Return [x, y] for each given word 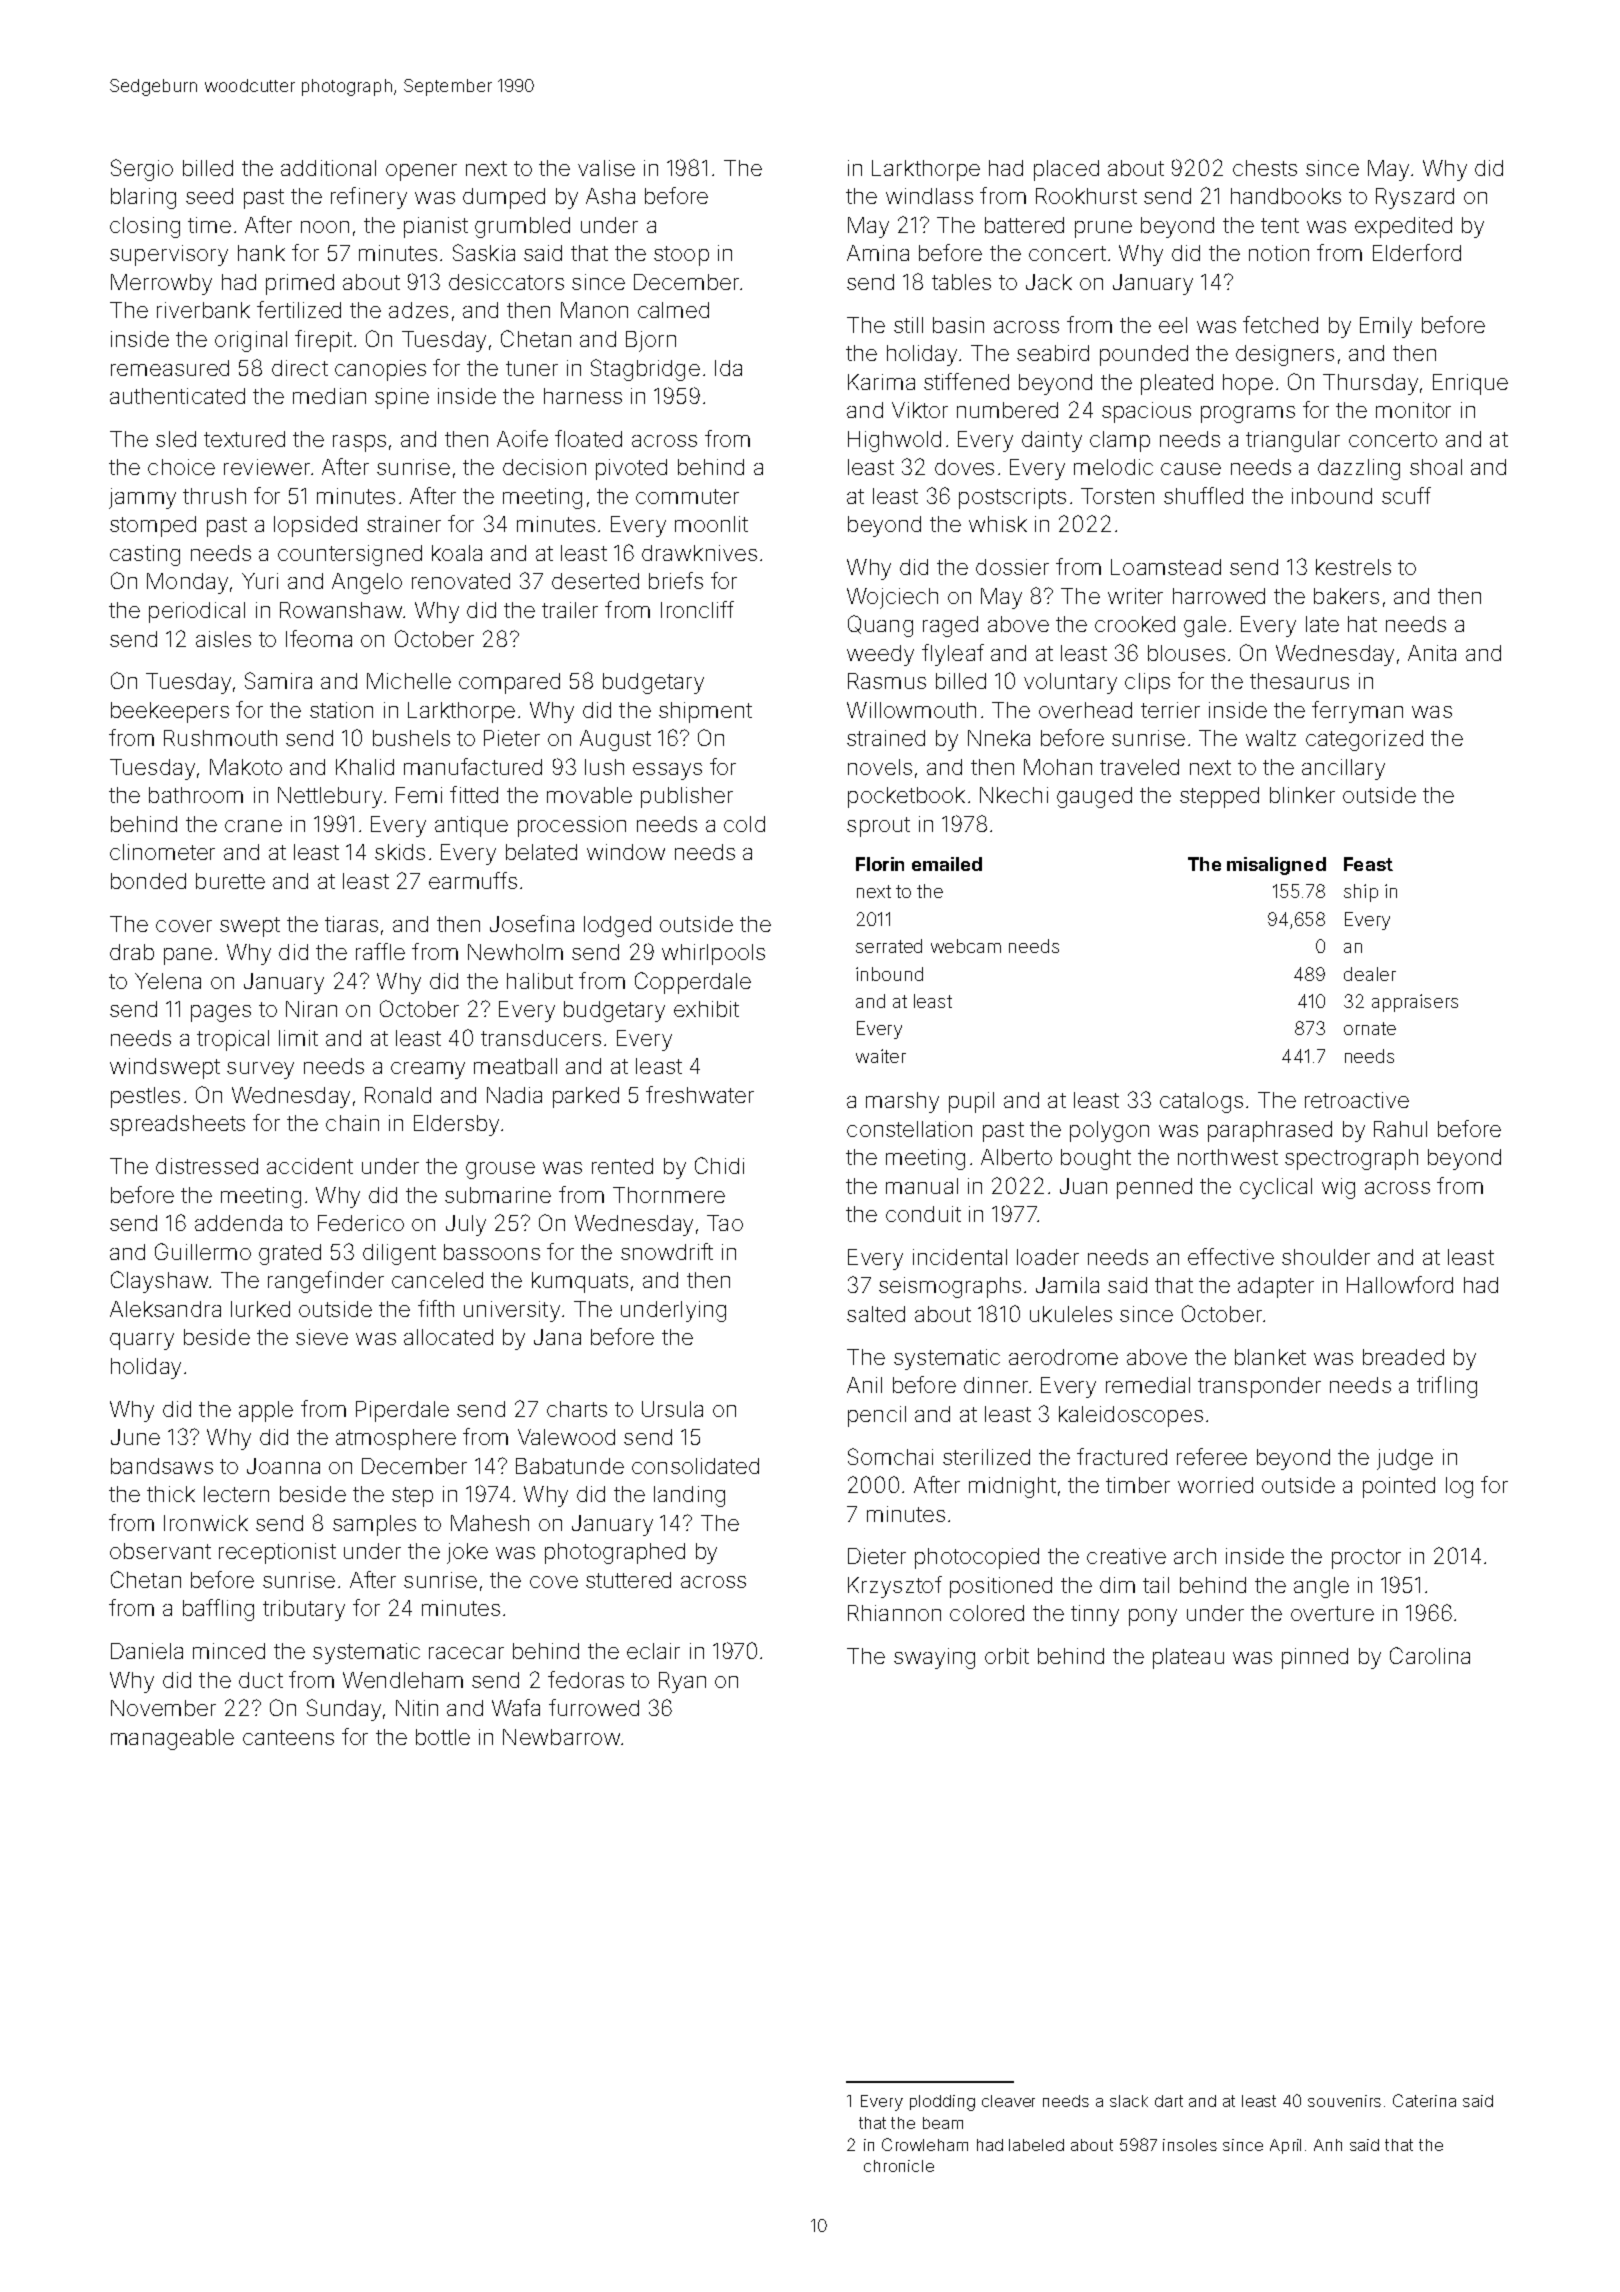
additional [328, 168]
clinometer [162, 852]
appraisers [1415, 1003]
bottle [443, 1737]
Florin [880, 864]
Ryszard [1415, 198]
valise [606, 168]
